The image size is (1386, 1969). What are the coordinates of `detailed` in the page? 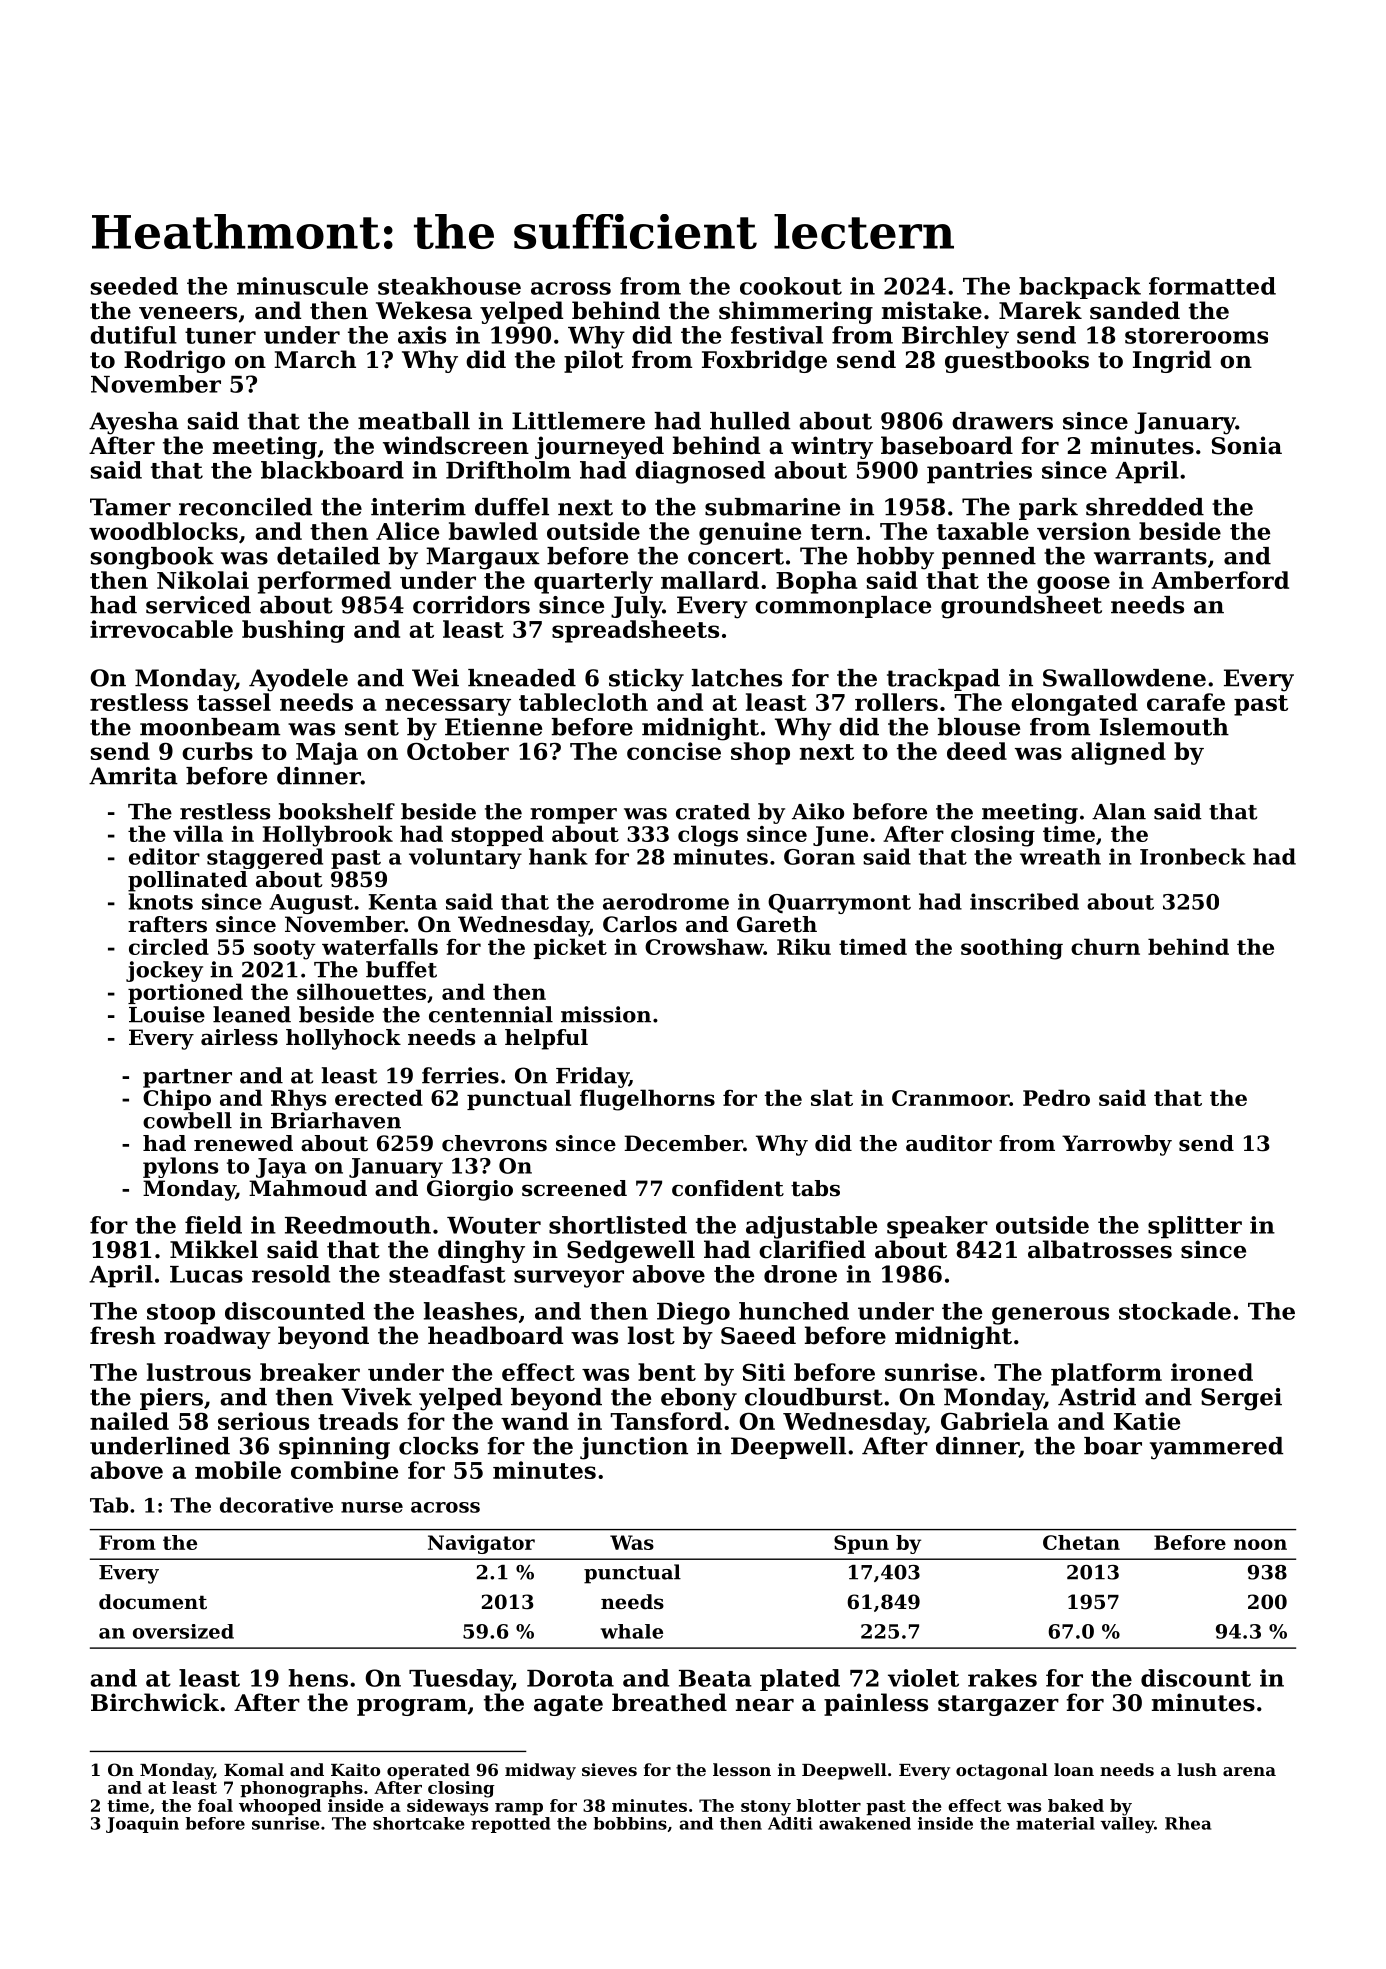 It's located at (328, 556).
